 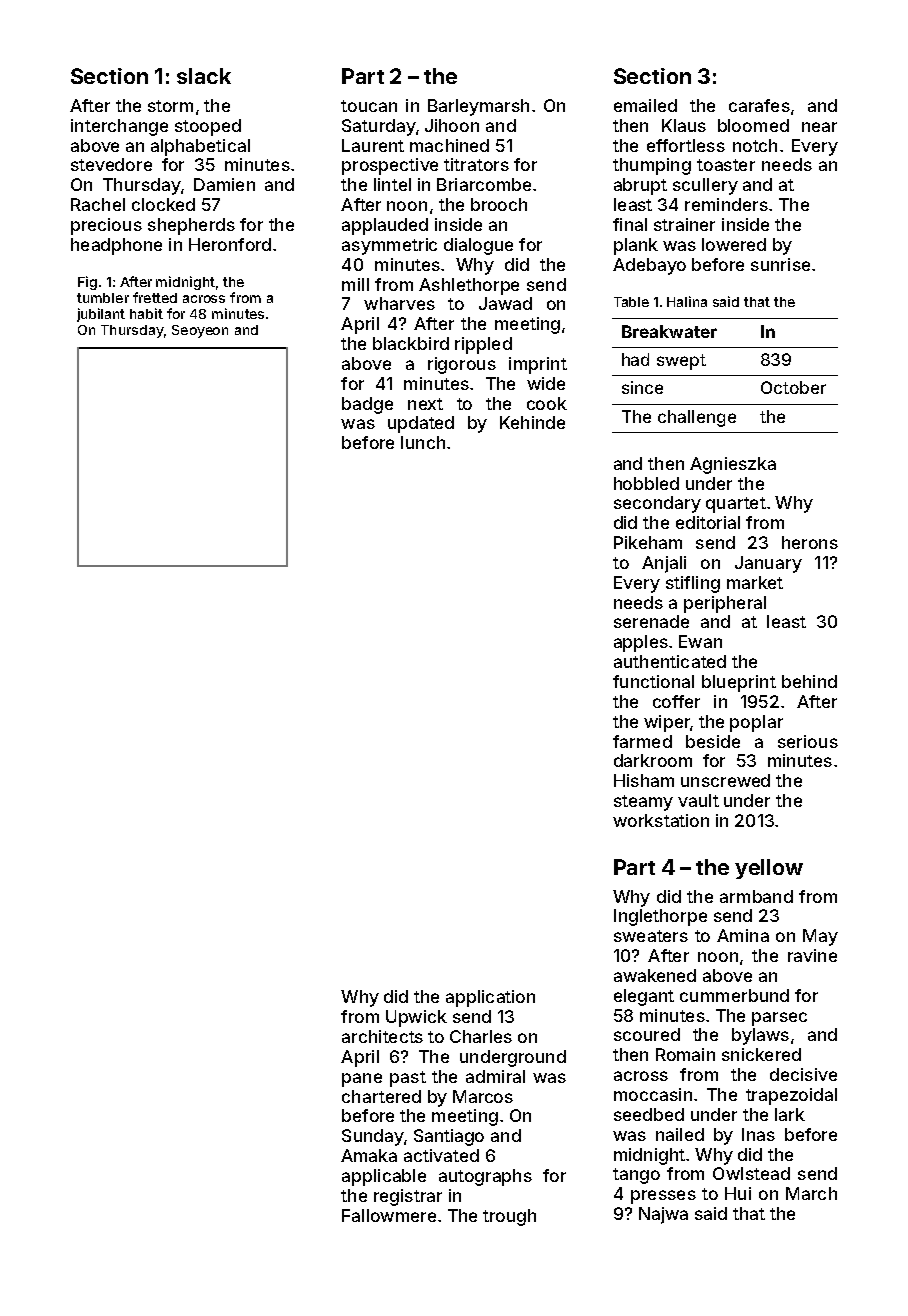 What do you see at coordinates (204, 76) in the document?
I see `slack` at bounding box center [204, 76].
